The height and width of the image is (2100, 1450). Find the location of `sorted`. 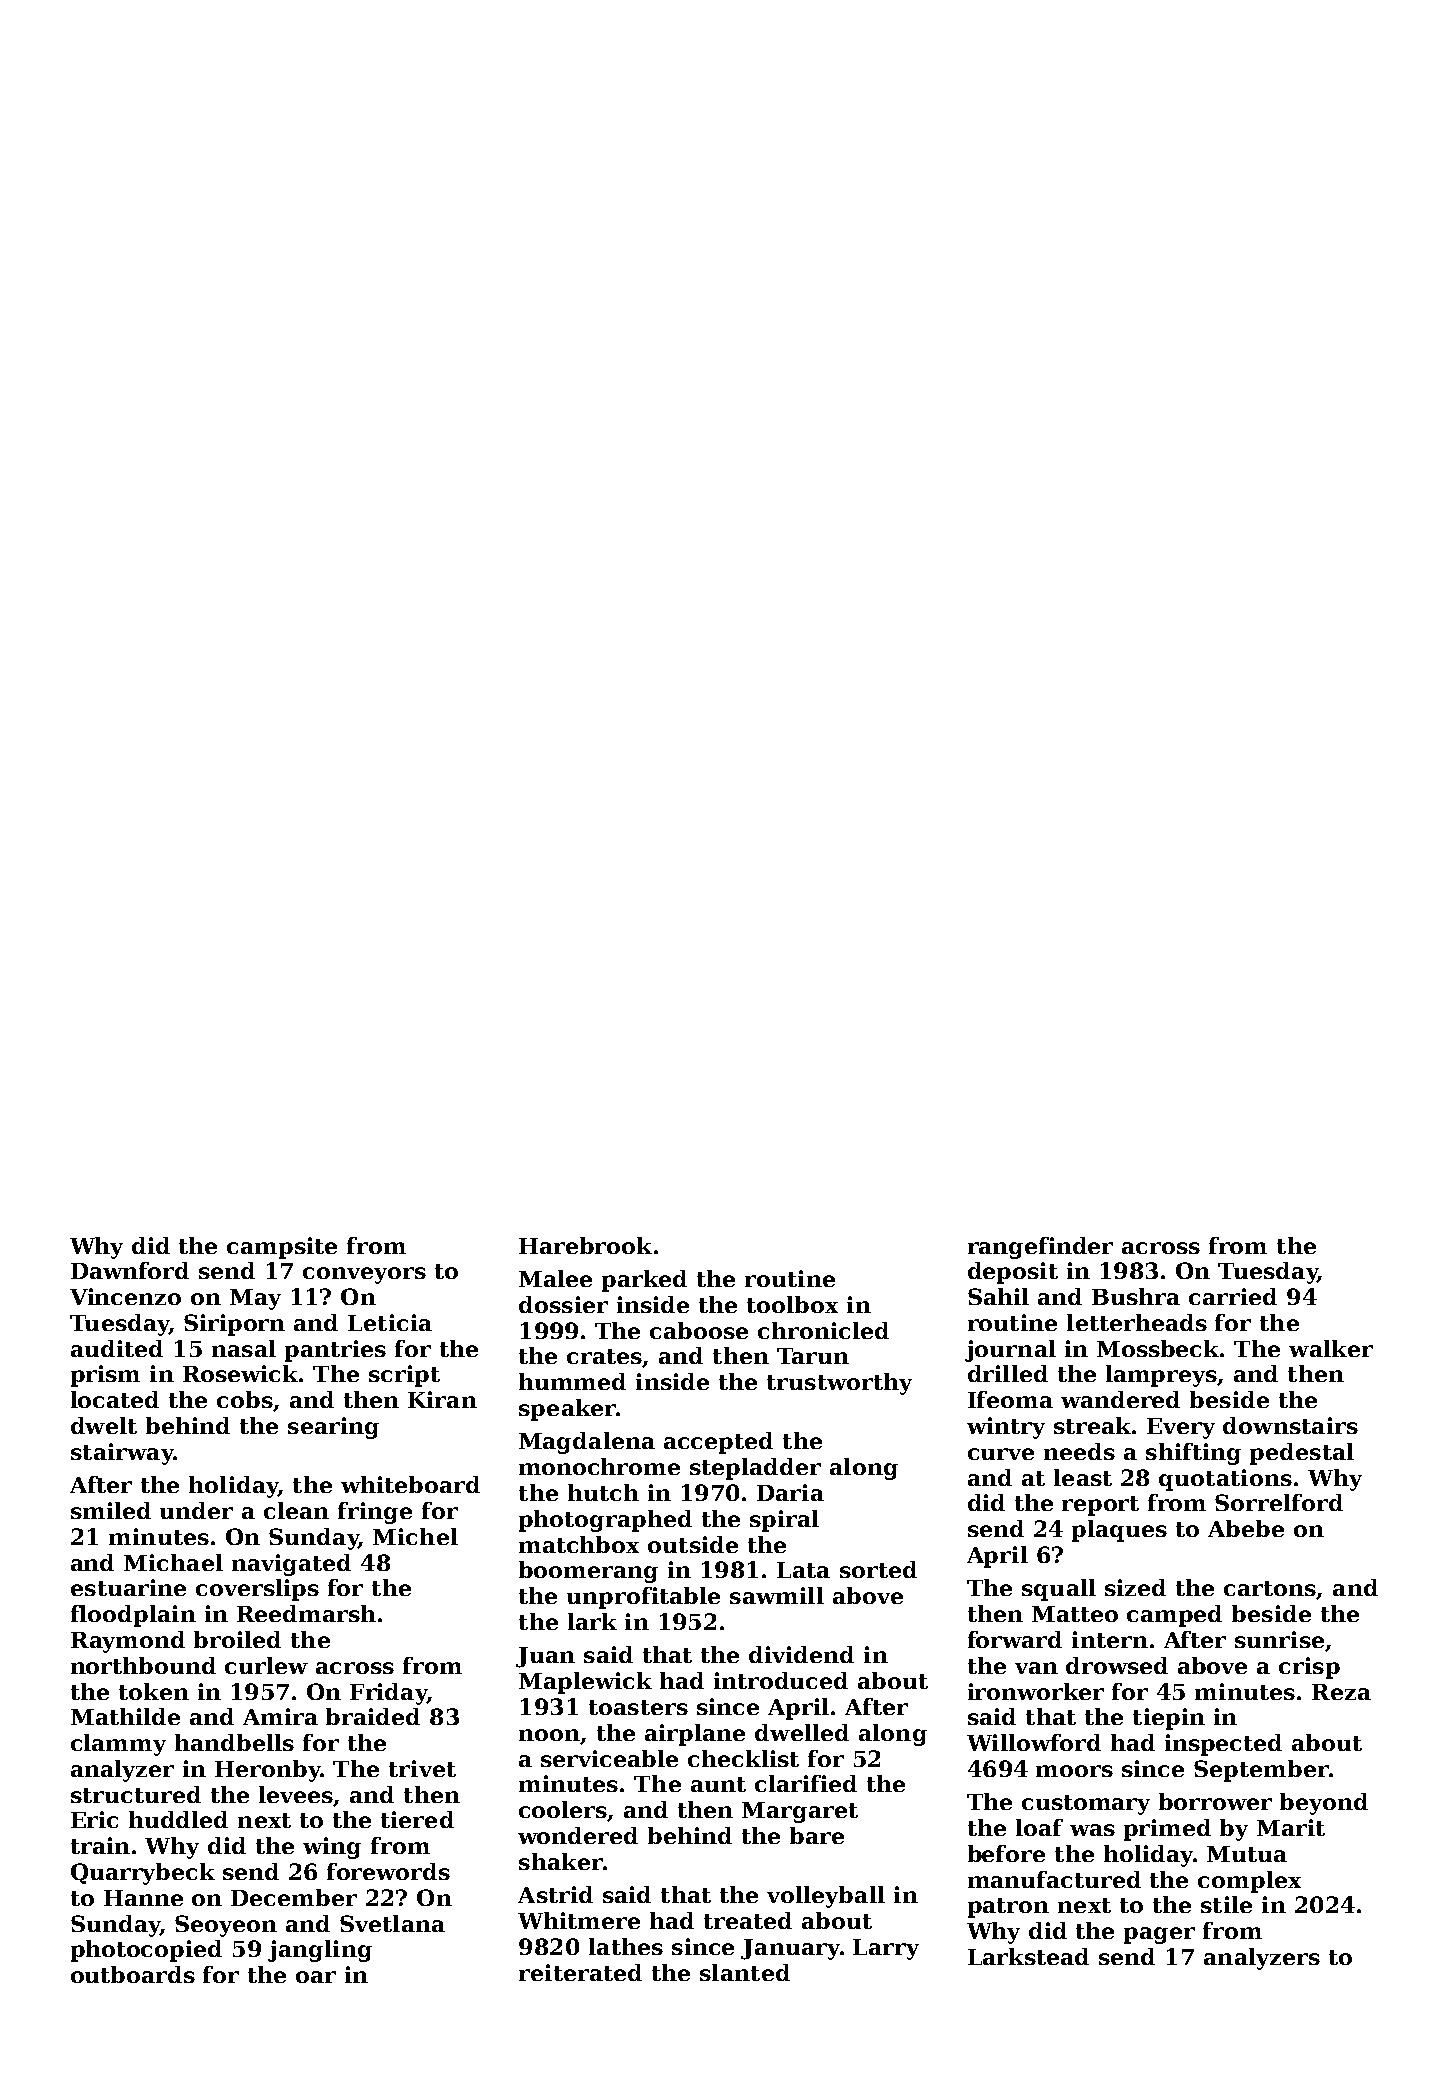

sorted is located at coordinates (878, 1569).
